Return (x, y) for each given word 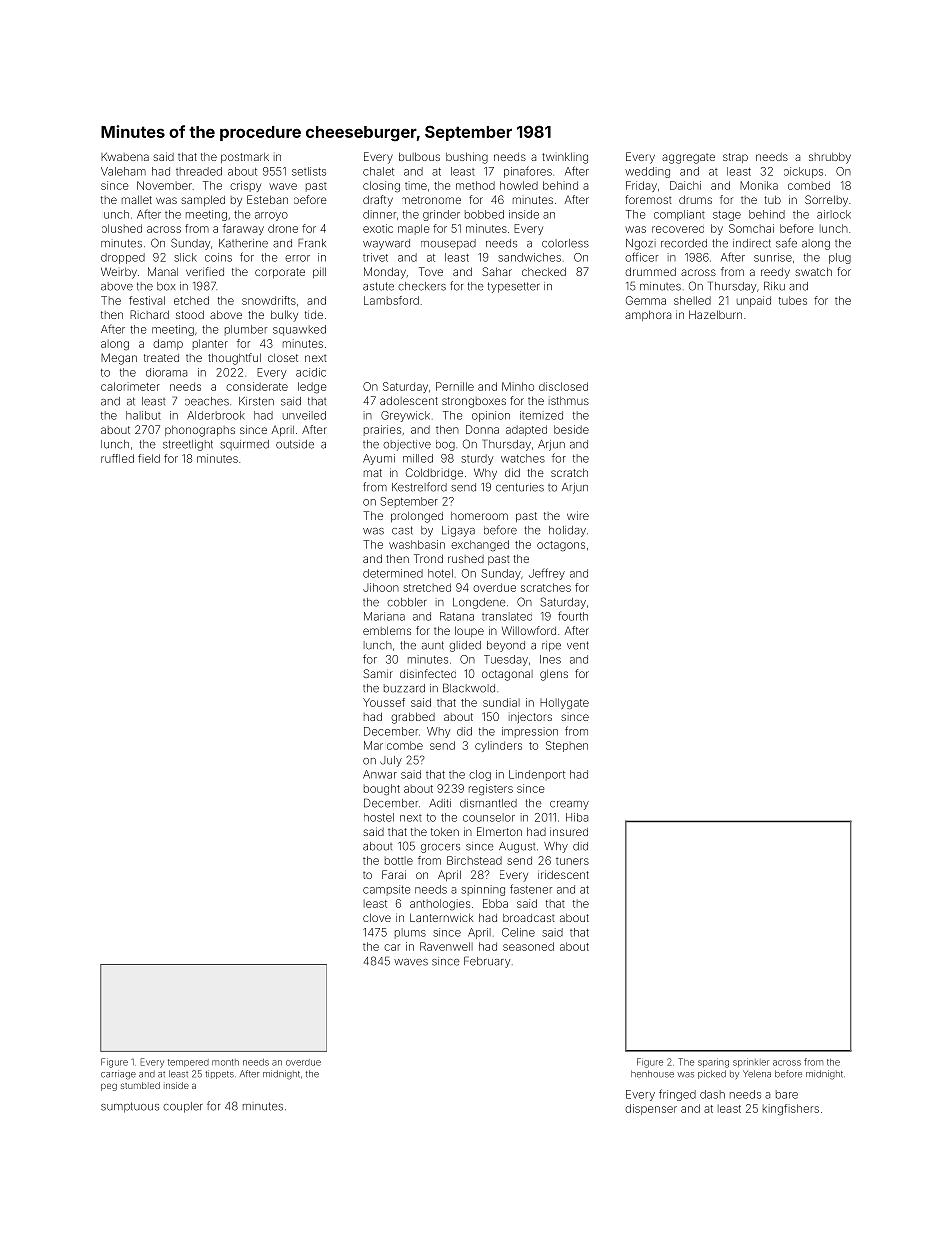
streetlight (188, 445)
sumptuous (130, 1107)
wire (578, 515)
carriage (118, 1075)
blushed (122, 228)
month (225, 1062)
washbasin (417, 544)
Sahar (497, 271)
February (487, 962)
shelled (692, 300)
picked (712, 1074)
